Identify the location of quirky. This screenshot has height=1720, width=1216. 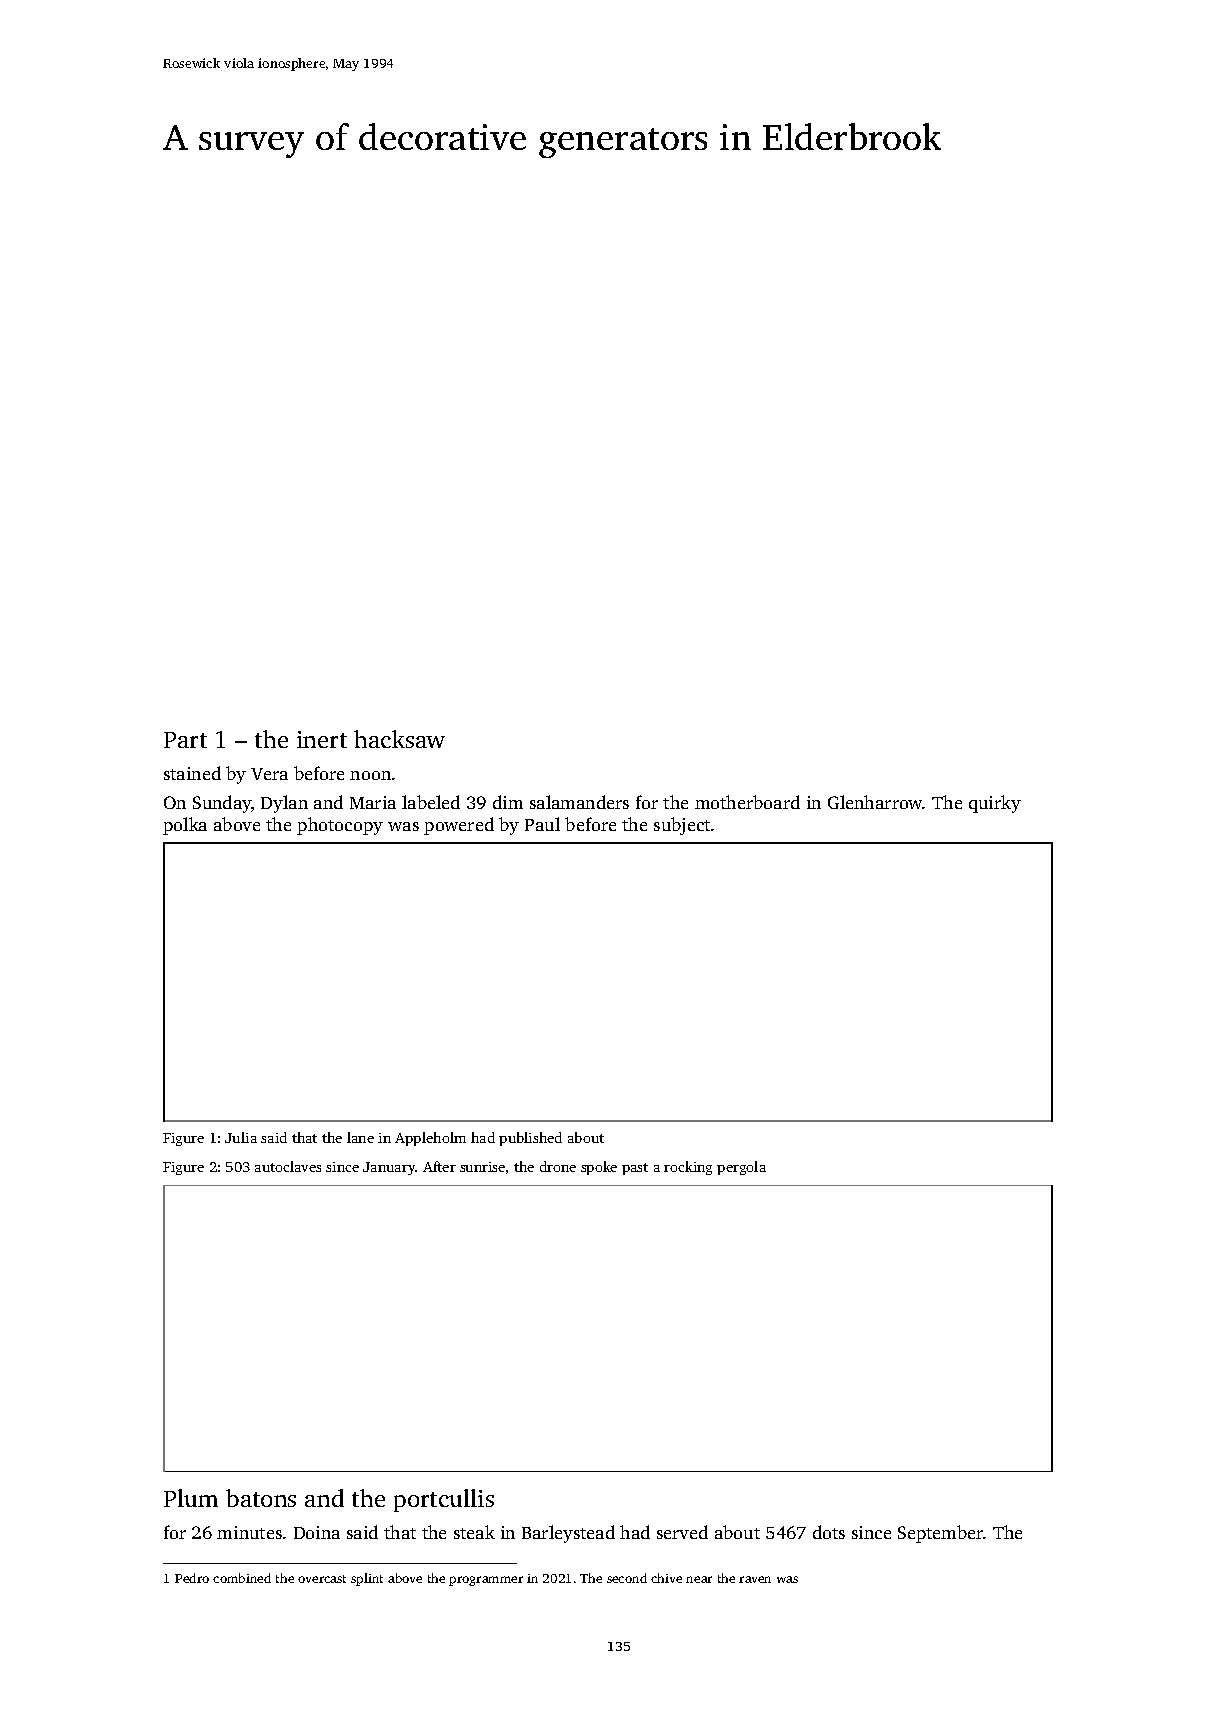
(995, 804).
